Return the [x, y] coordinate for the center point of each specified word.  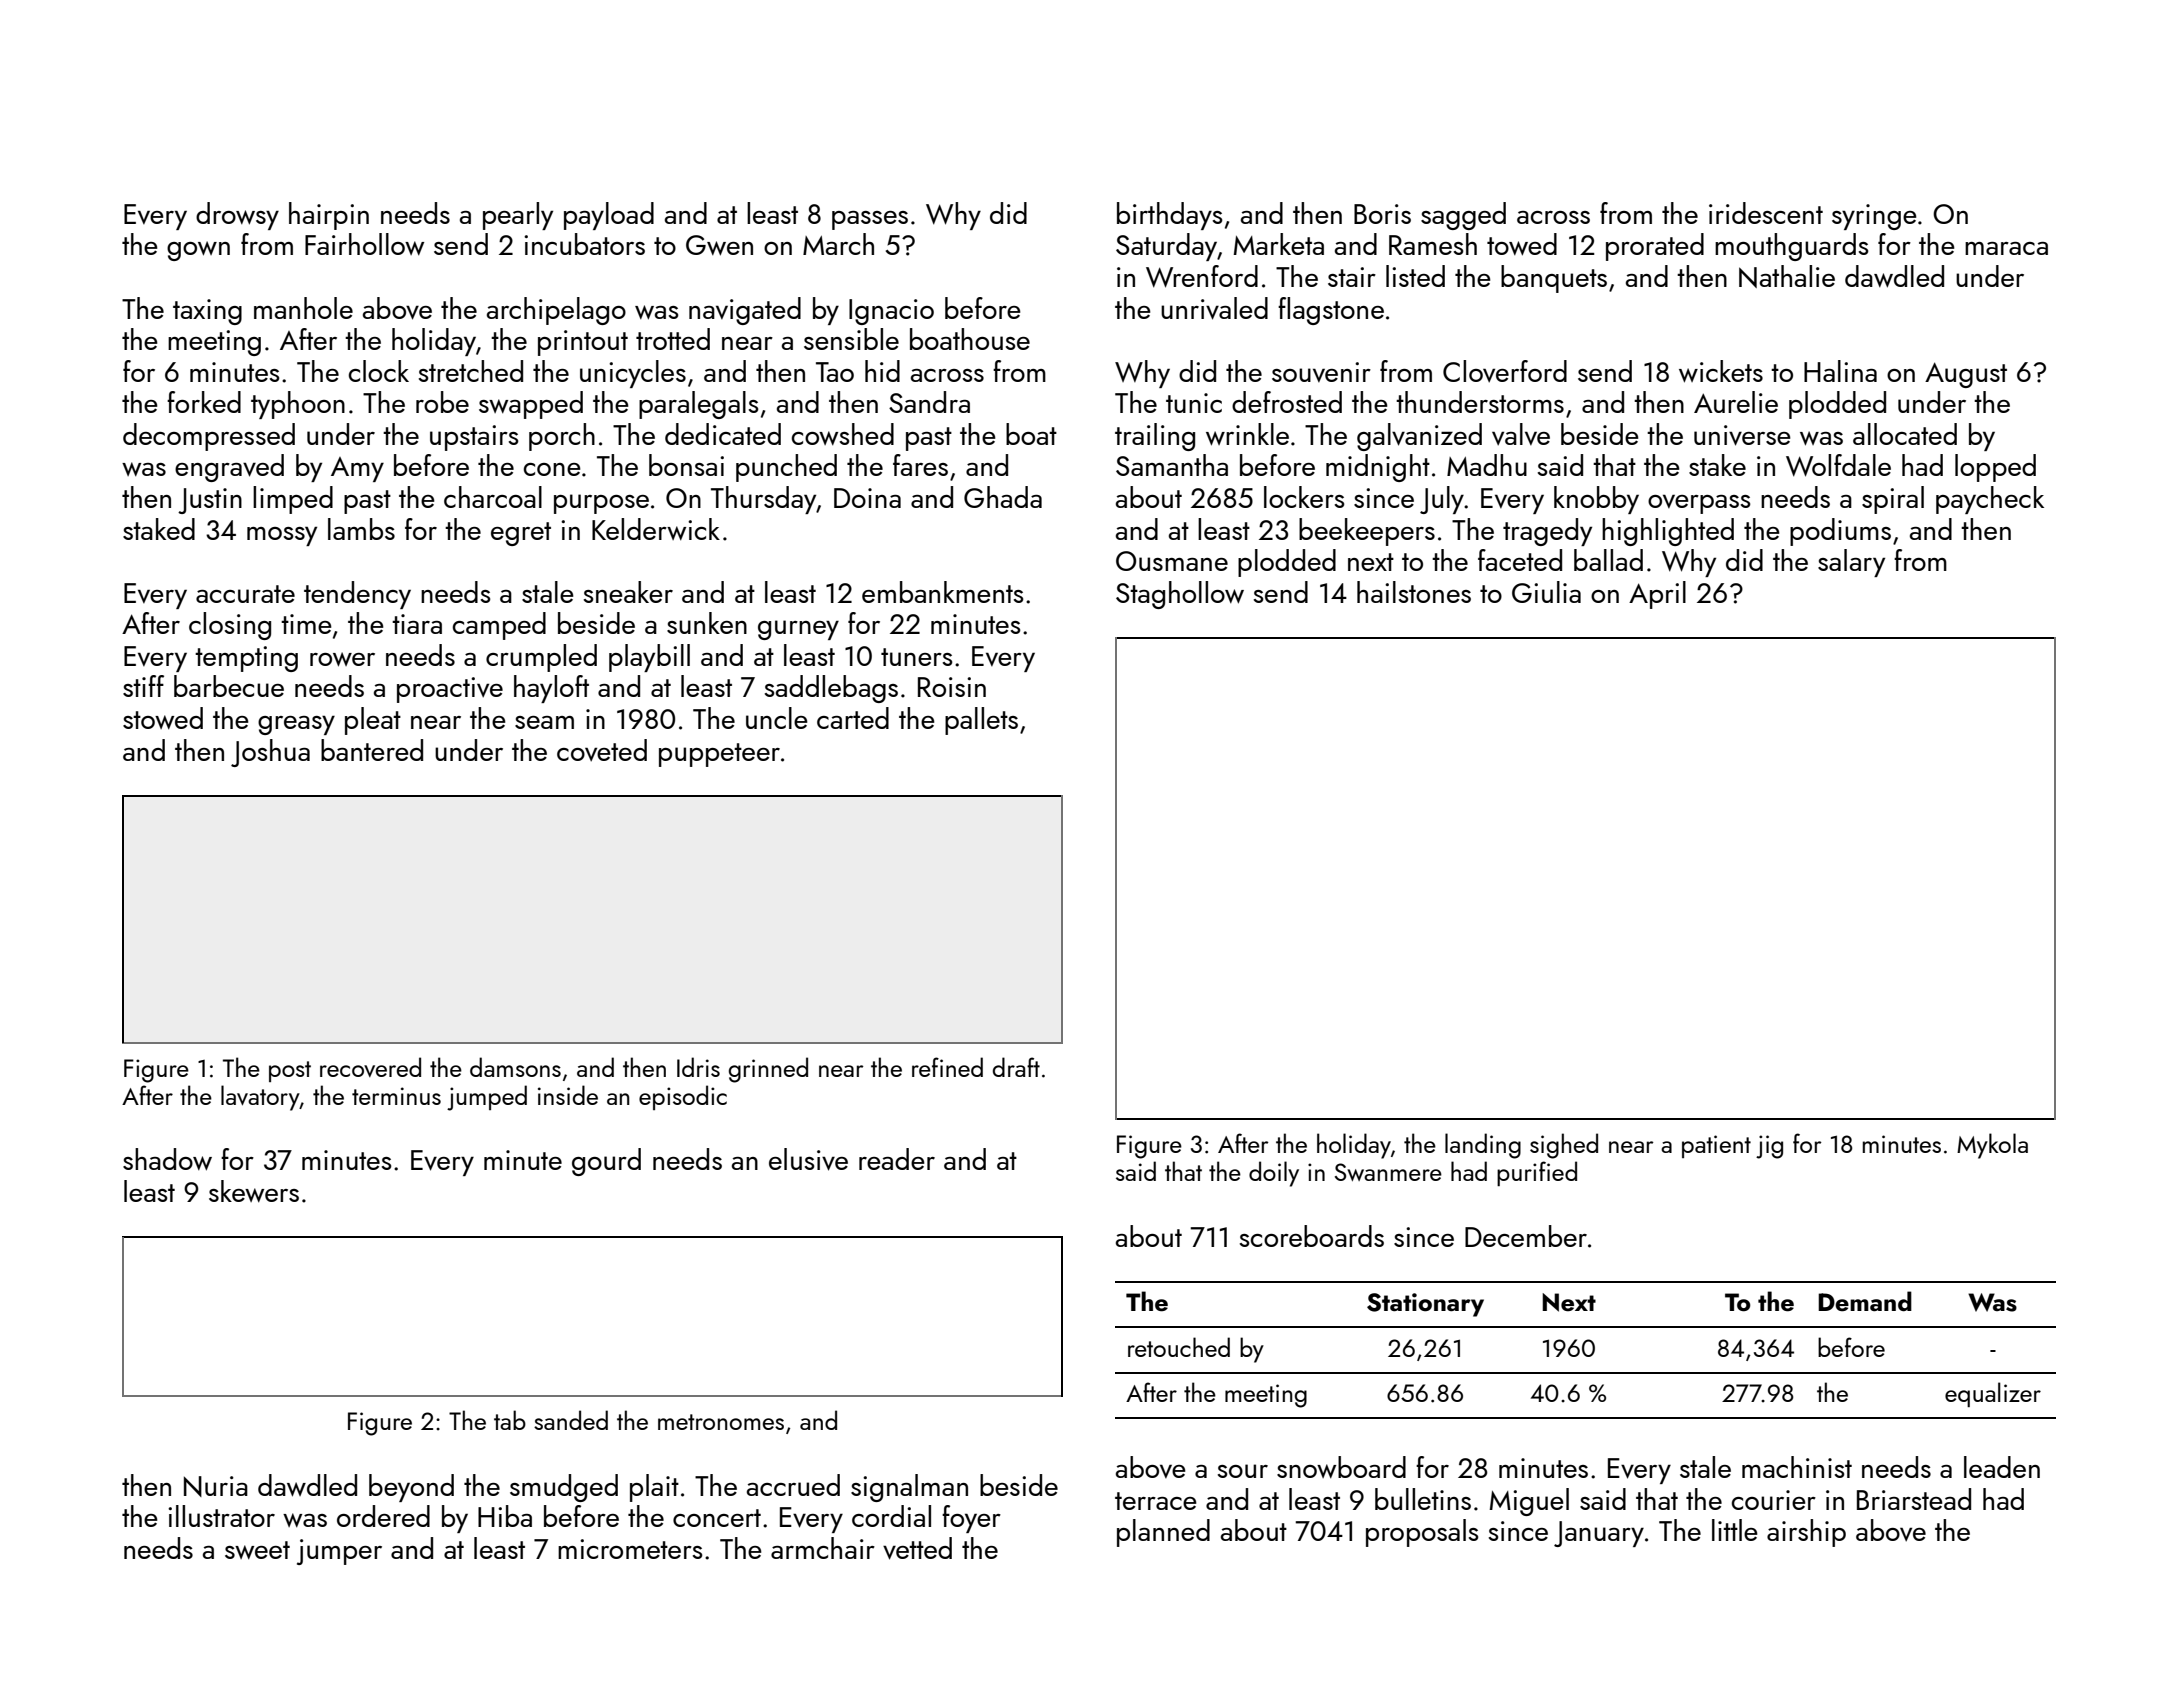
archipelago [556, 311]
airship [1806, 1533]
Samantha [1172, 465]
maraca [2006, 248]
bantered [372, 750]
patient [1716, 1146]
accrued [793, 1485]
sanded [571, 1420]
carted [853, 718]
